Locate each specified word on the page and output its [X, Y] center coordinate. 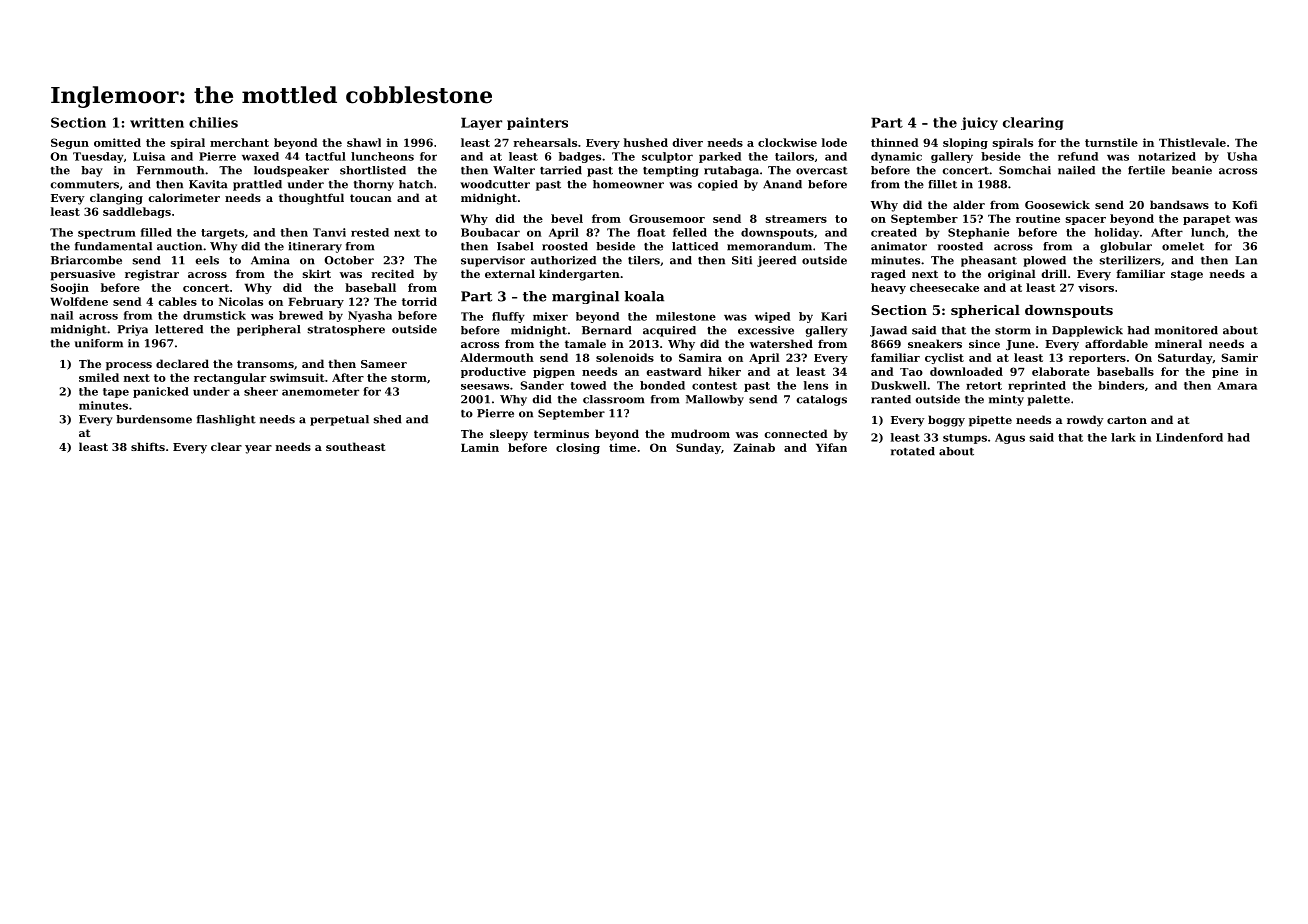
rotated [913, 451]
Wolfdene [79, 301]
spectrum [107, 234]
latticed [695, 246]
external [510, 273]
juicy [979, 123]
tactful [325, 156]
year [258, 449]
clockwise [787, 142]
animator [899, 246]
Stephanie [978, 233]
